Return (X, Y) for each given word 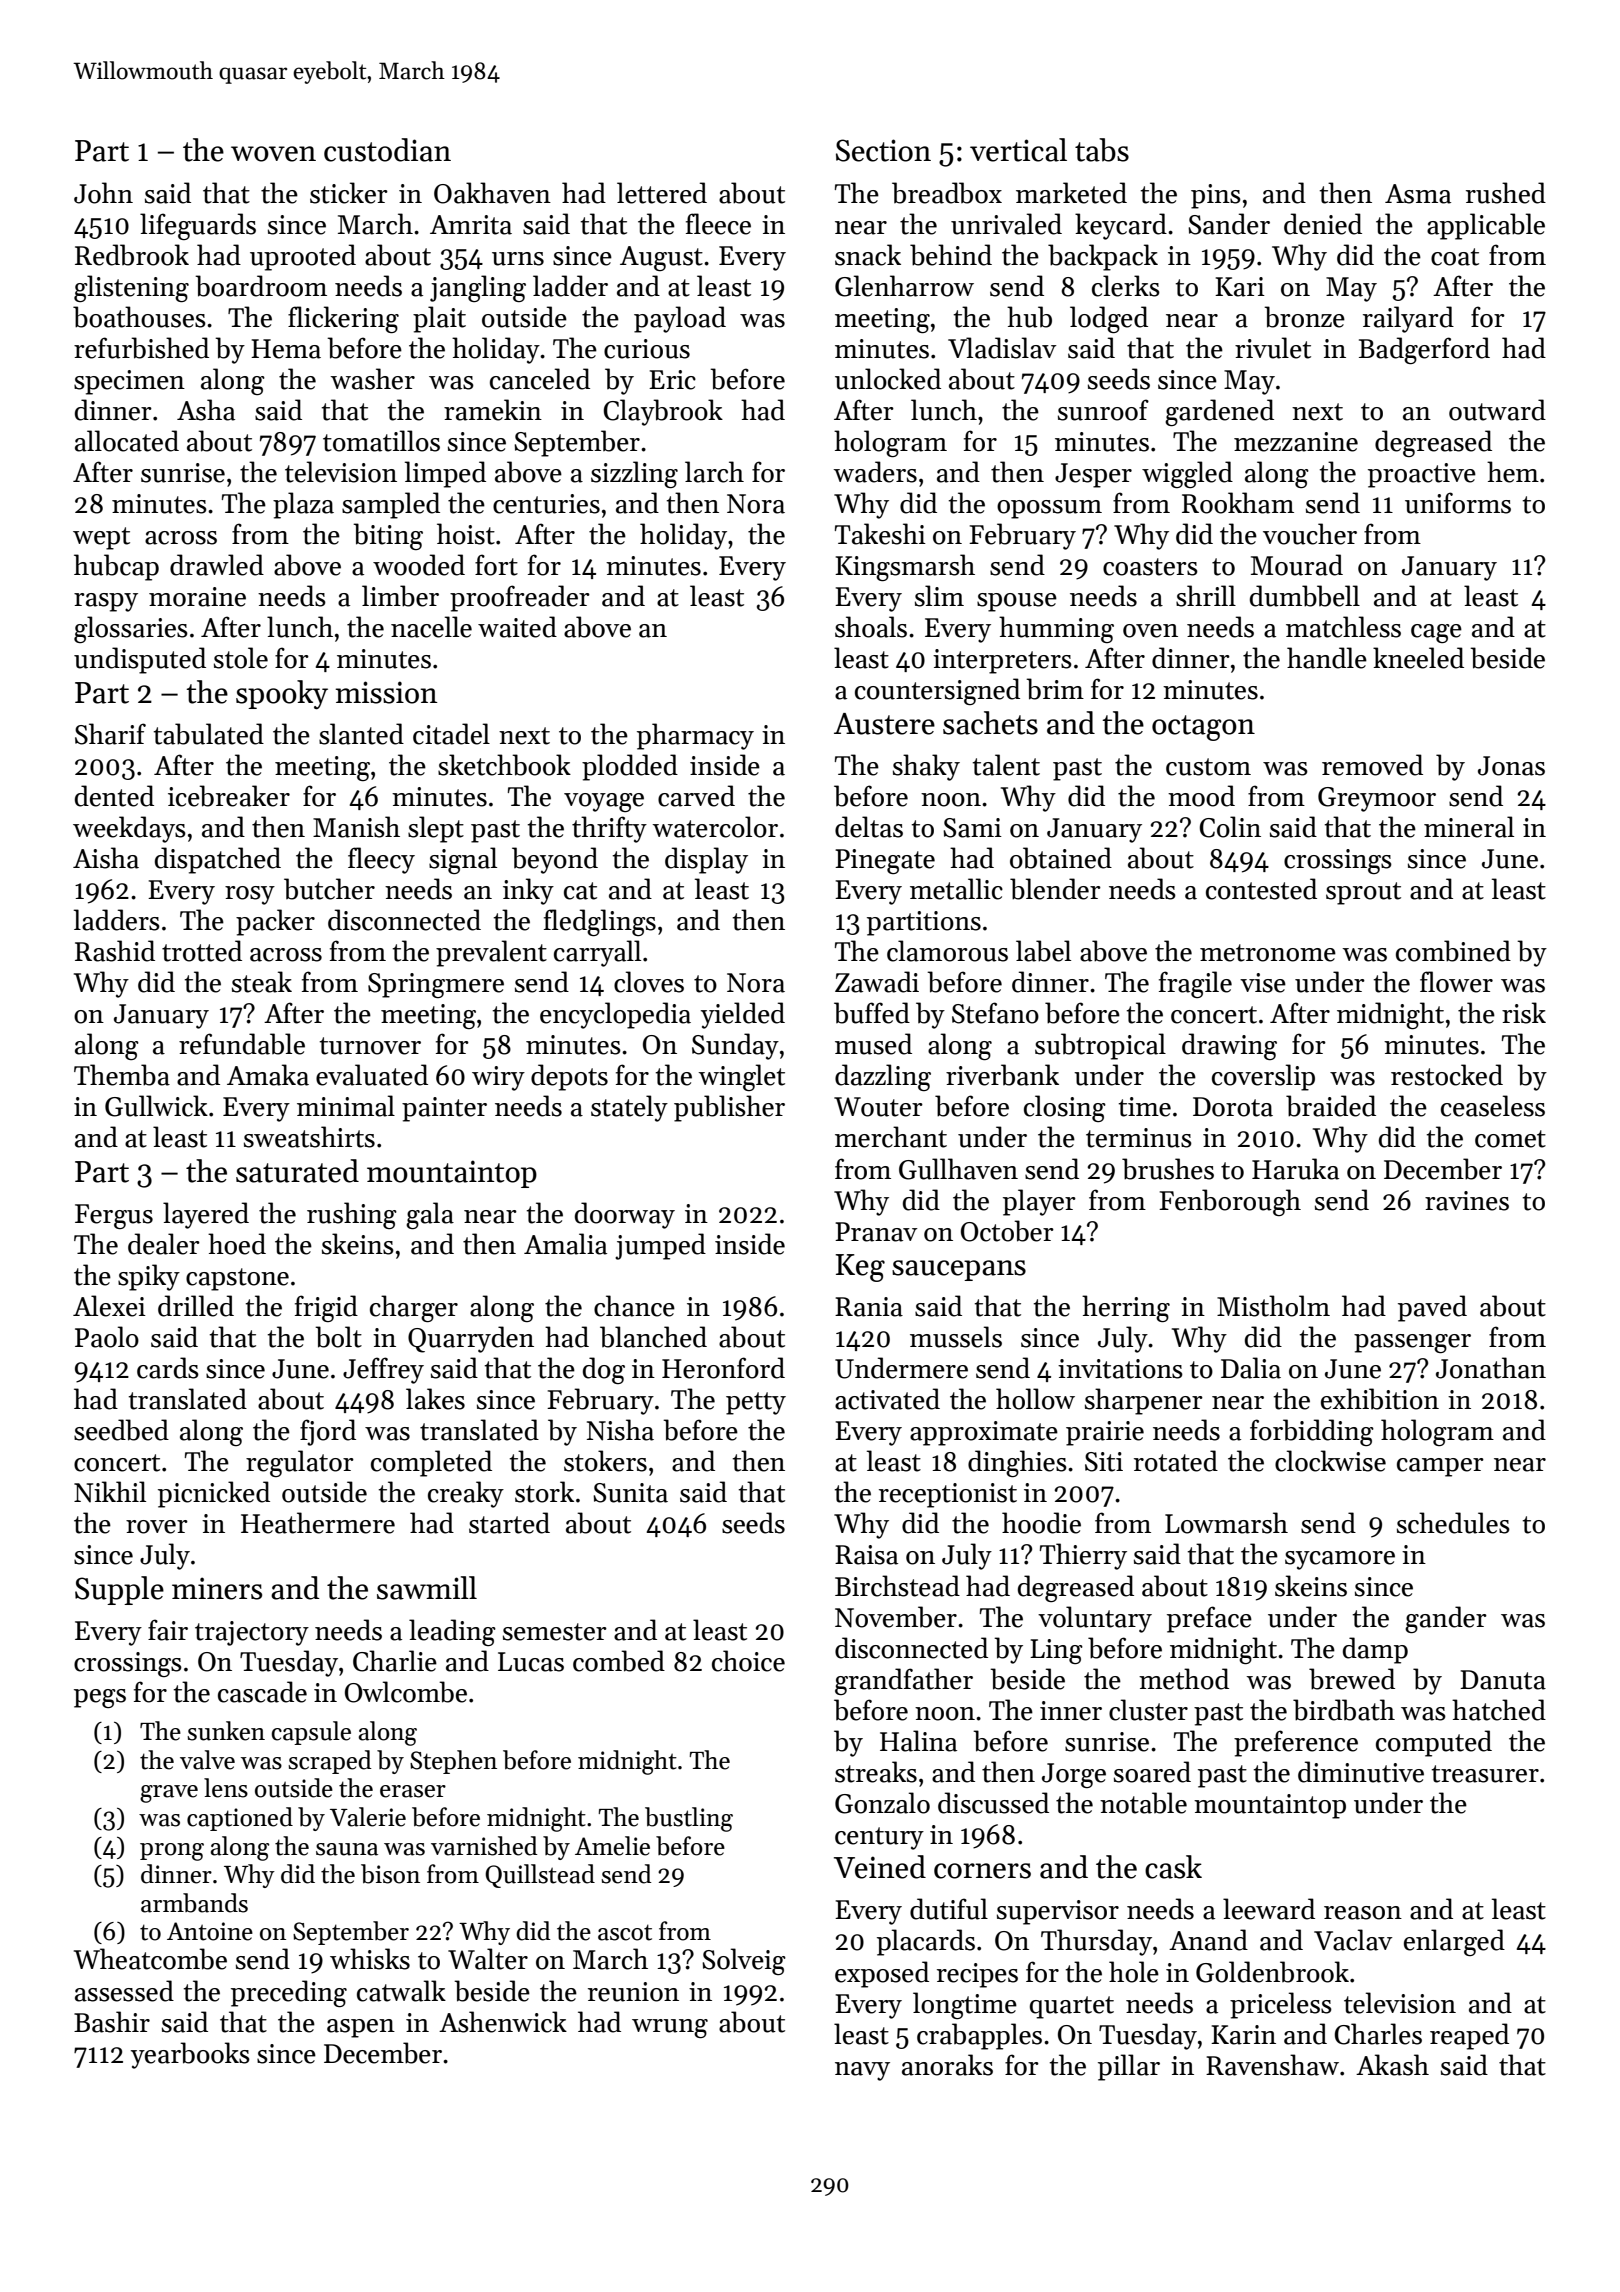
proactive (1422, 475)
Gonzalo (882, 1803)
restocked (1447, 1075)
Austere (884, 724)
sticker (349, 193)
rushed (1506, 193)
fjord (328, 1432)
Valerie (368, 1817)
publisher (729, 1108)
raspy (106, 602)
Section (883, 150)
